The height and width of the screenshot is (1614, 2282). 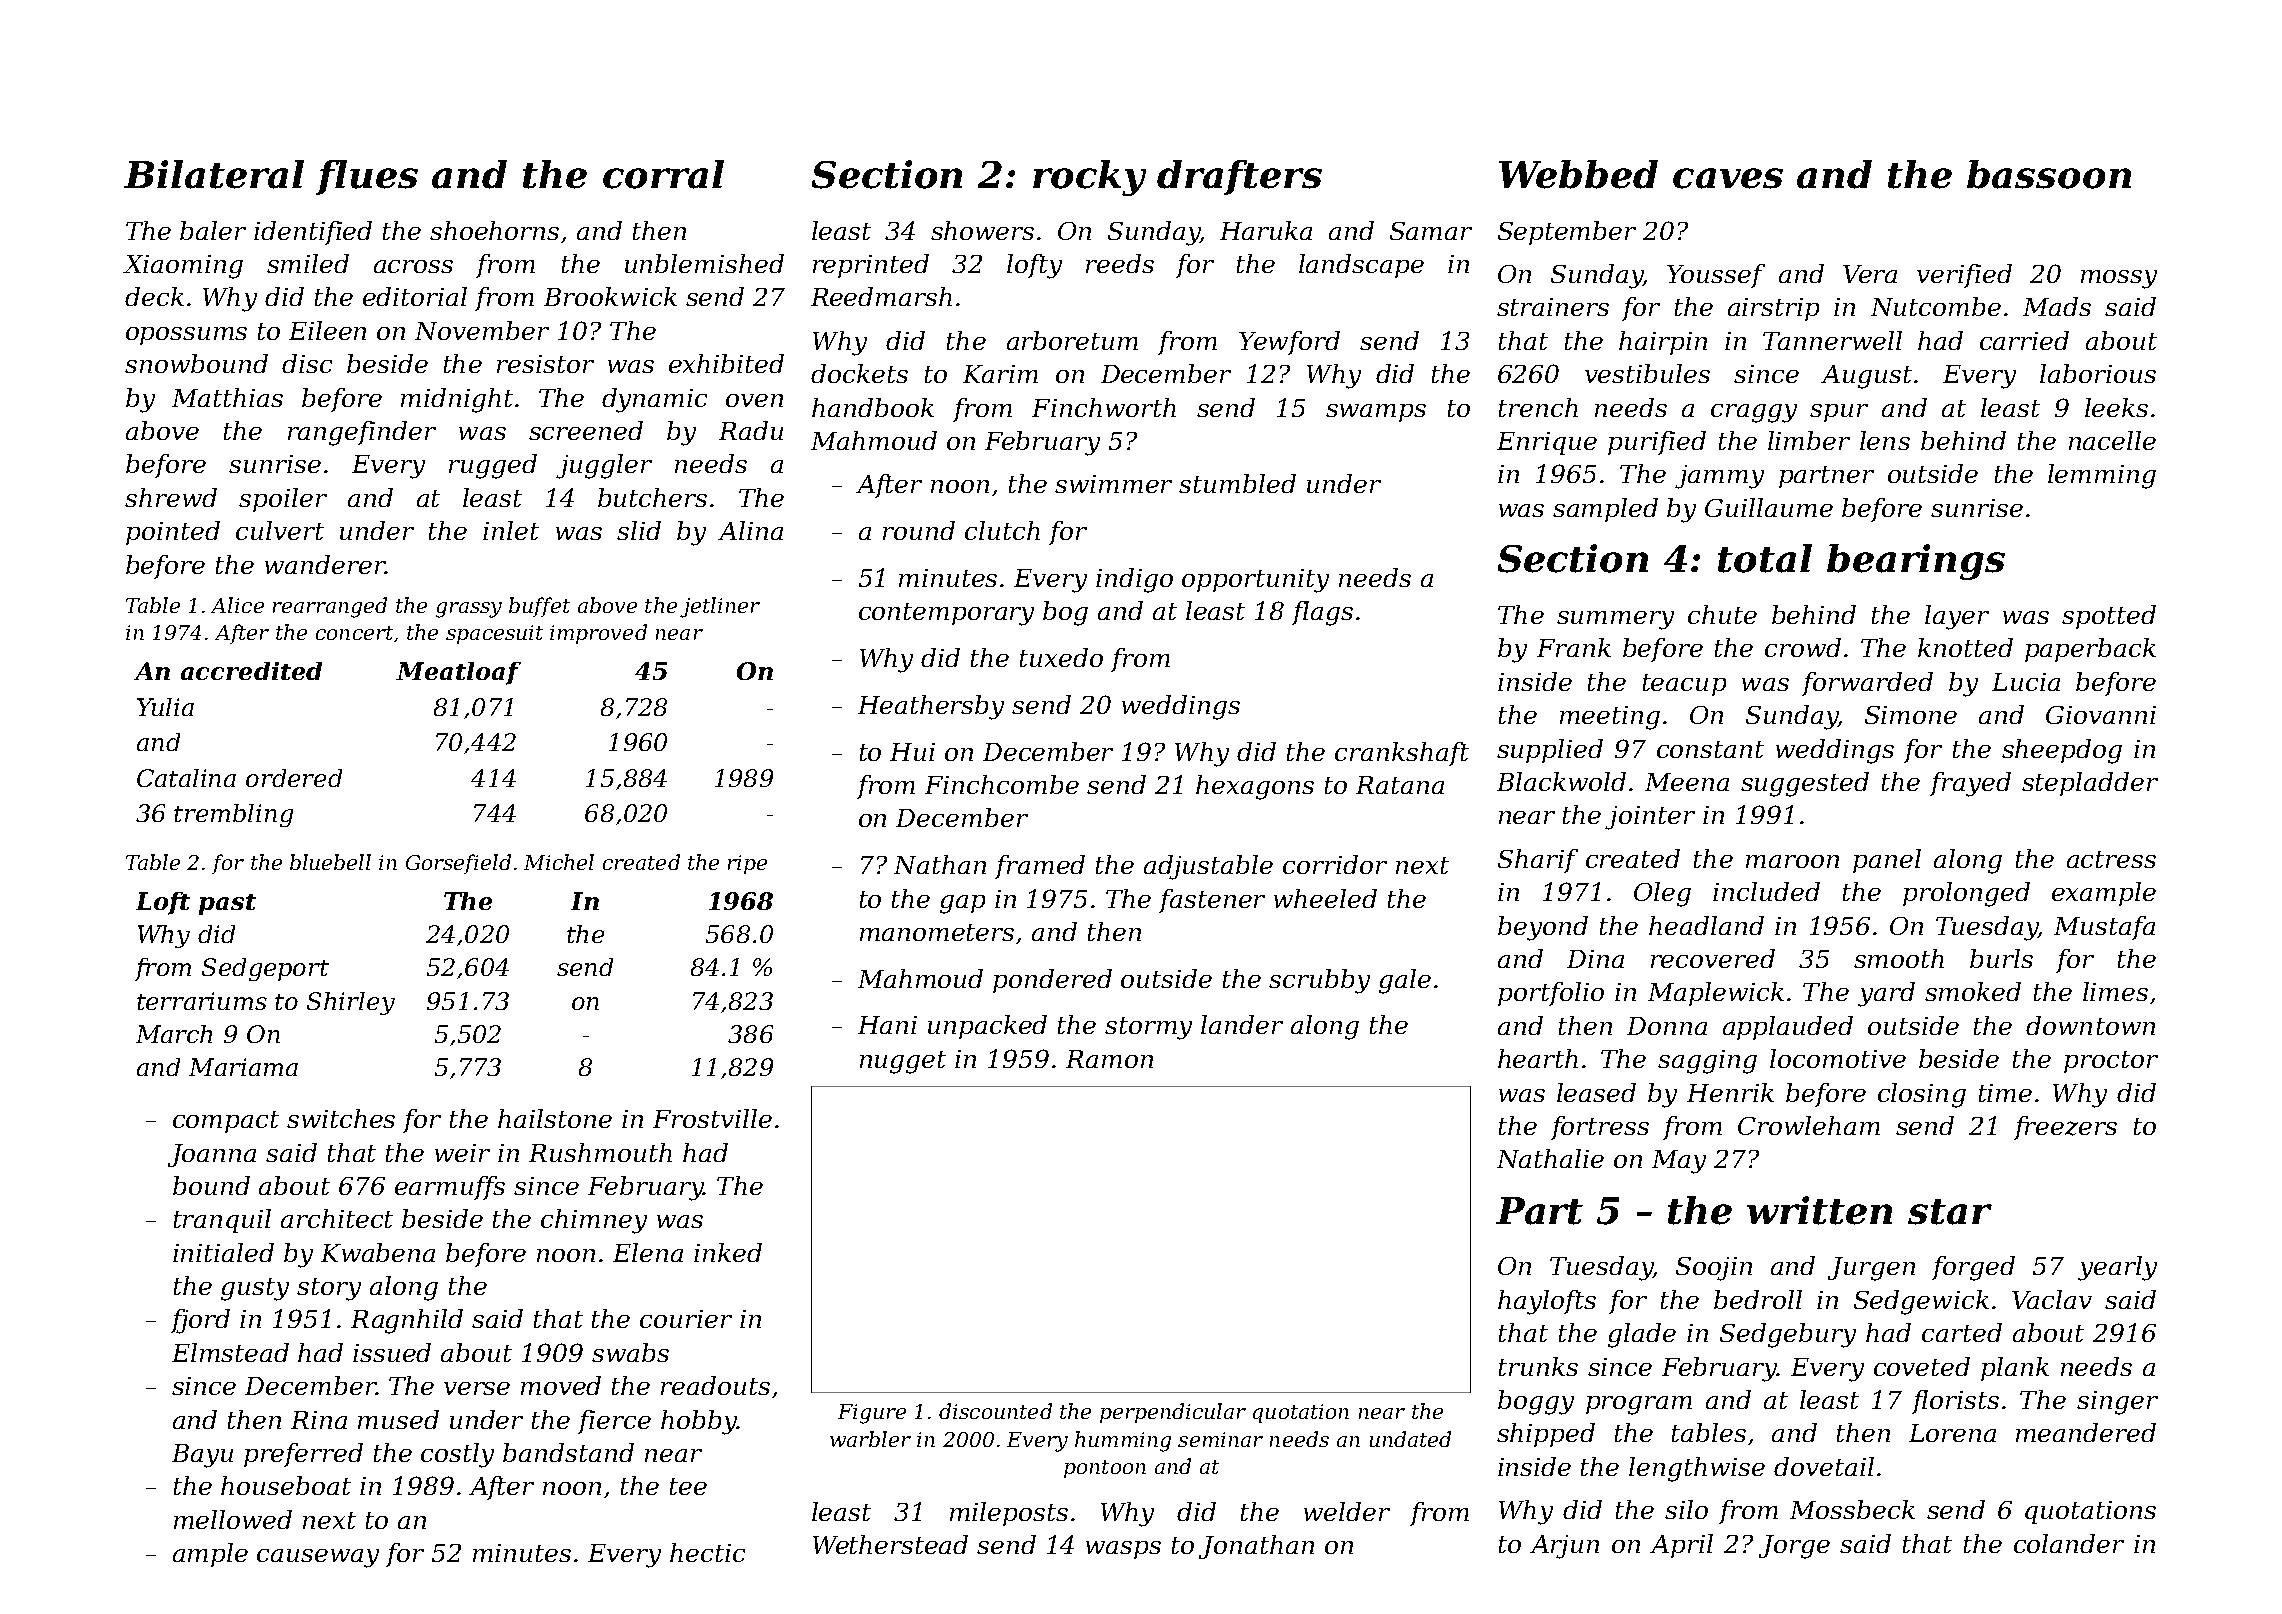 I want to click on teacup, so click(x=1684, y=685).
